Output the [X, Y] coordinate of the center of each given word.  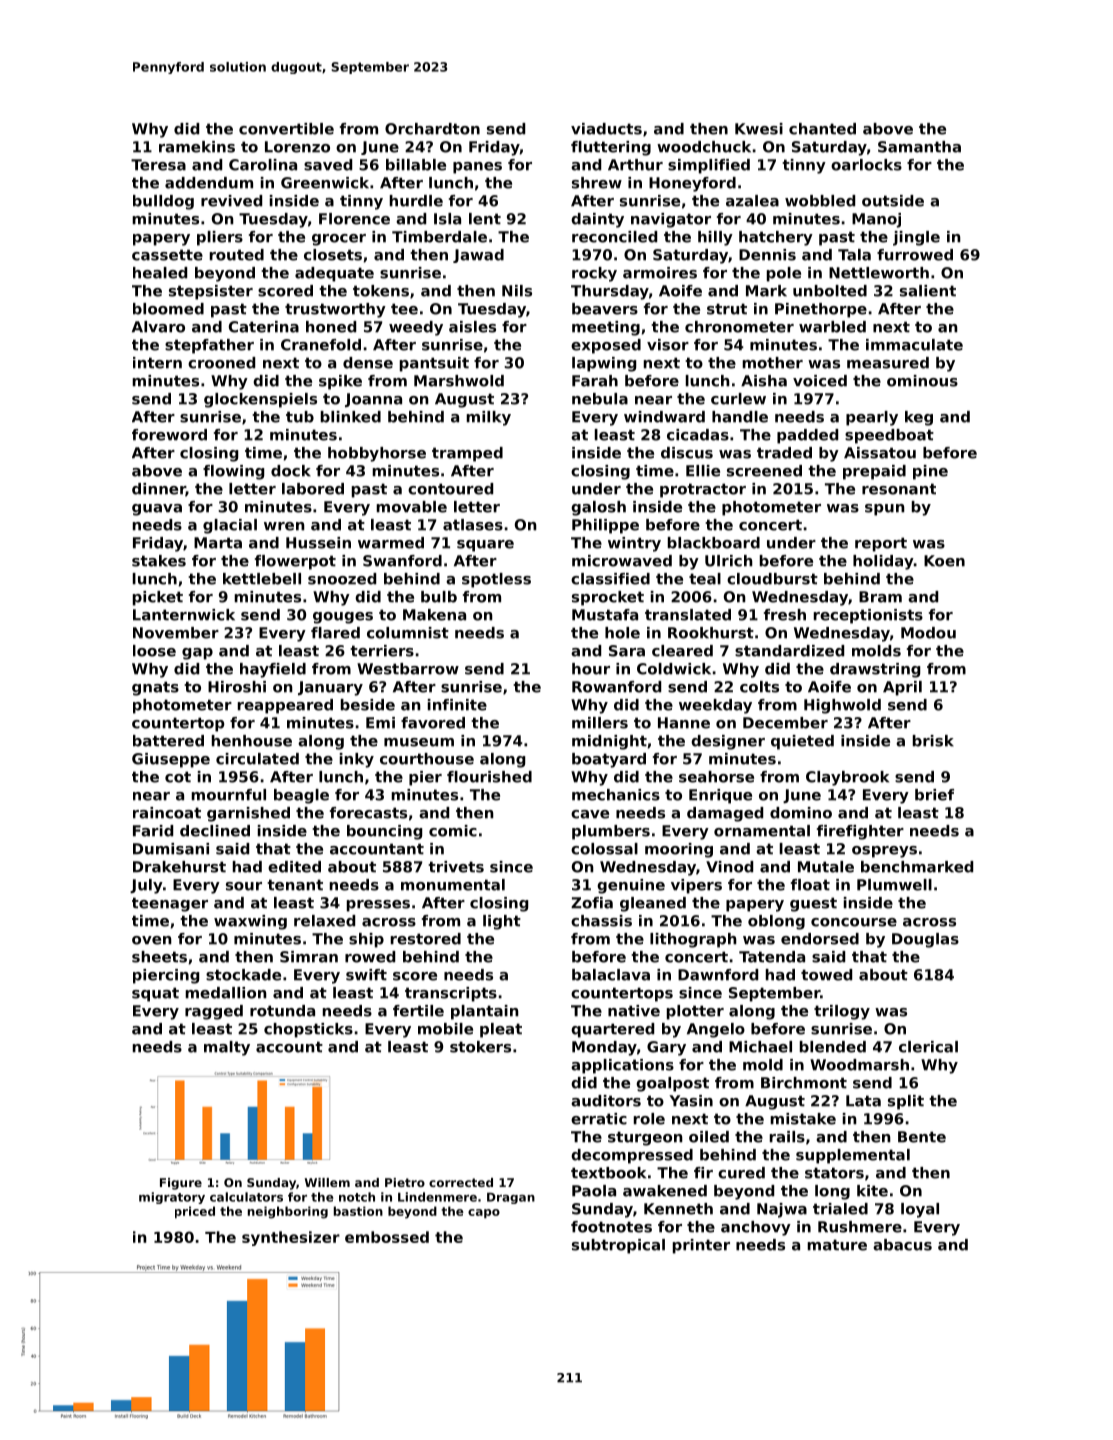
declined [215, 831]
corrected [461, 1182]
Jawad [478, 256]
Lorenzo [297, 147]
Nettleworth [879, 273]
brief [934, 795]
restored [426, 939]
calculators [246, 1197]
